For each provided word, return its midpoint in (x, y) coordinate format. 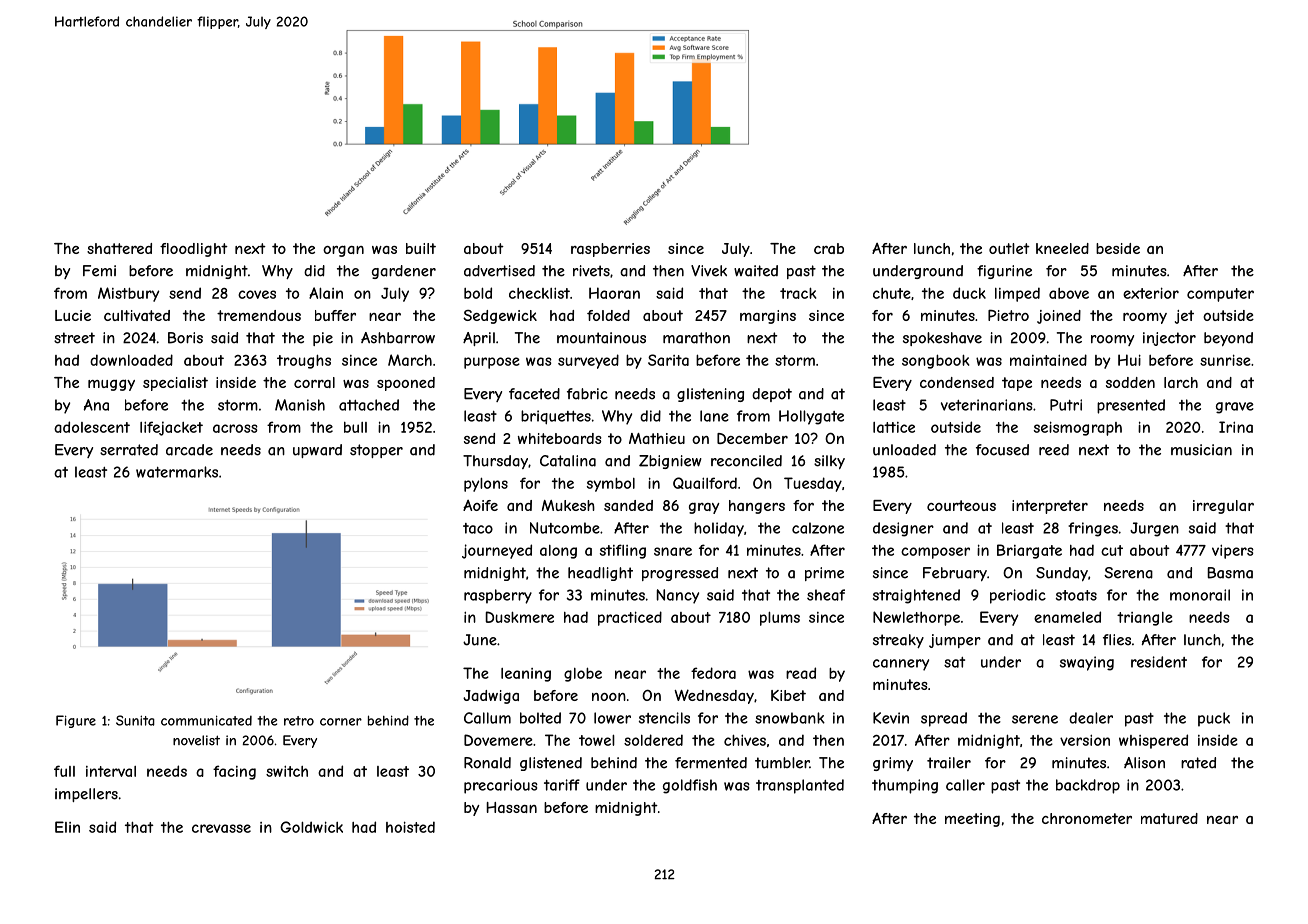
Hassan (511, 807)
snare (673, 551)
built (421, 248)
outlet (1009, 248)
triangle (1145, 619)
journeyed (497, 551)
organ (343, 251)
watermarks (177, 472)
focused (1002, 450)
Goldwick (311, 827)
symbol (611, 484)
